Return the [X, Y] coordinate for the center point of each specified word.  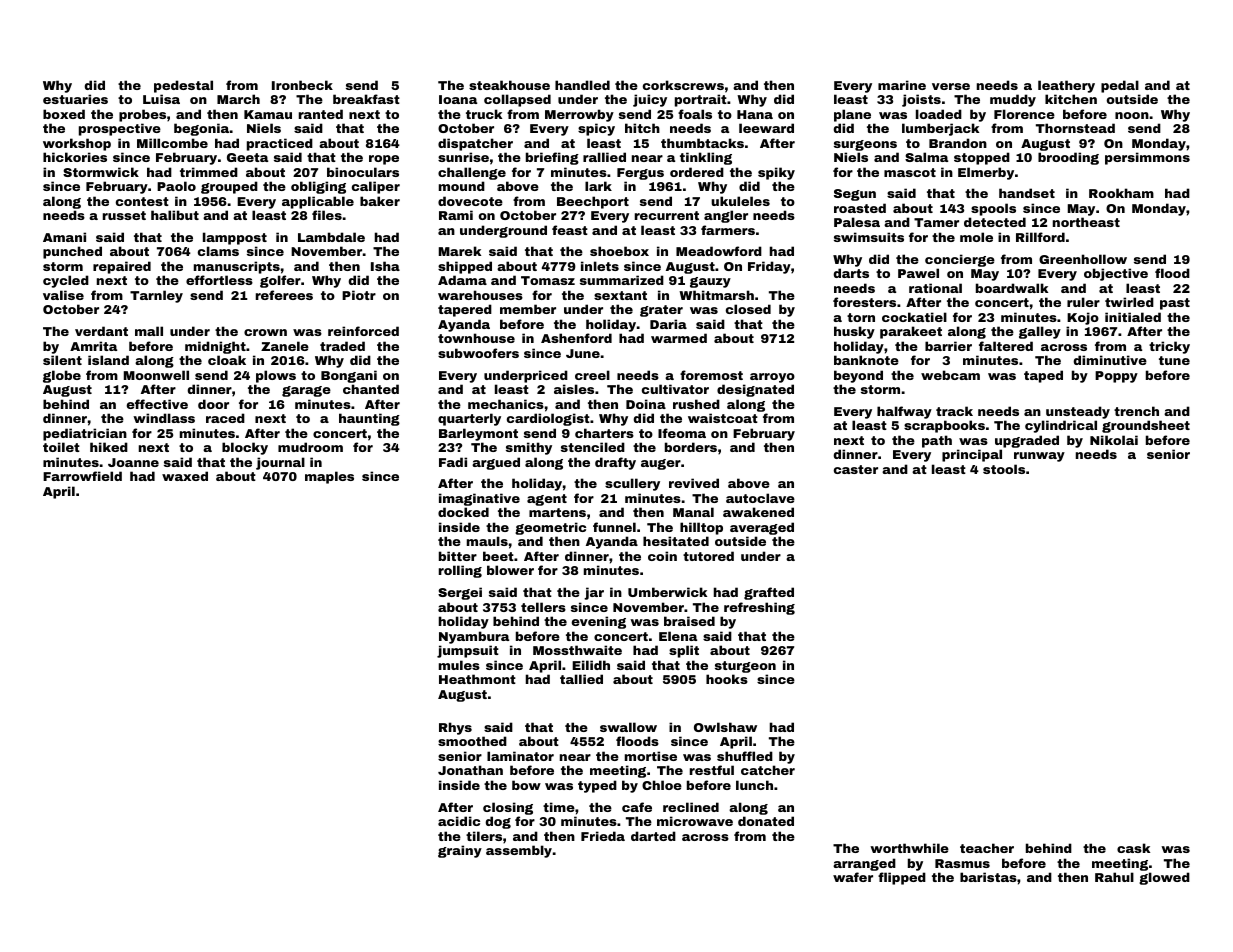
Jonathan [470, 770]
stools [1004, 469]
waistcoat [723, 418]
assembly [519, 851]
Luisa [161, 99]
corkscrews [683, 85]
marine [902, 85]
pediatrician [85, 434]
